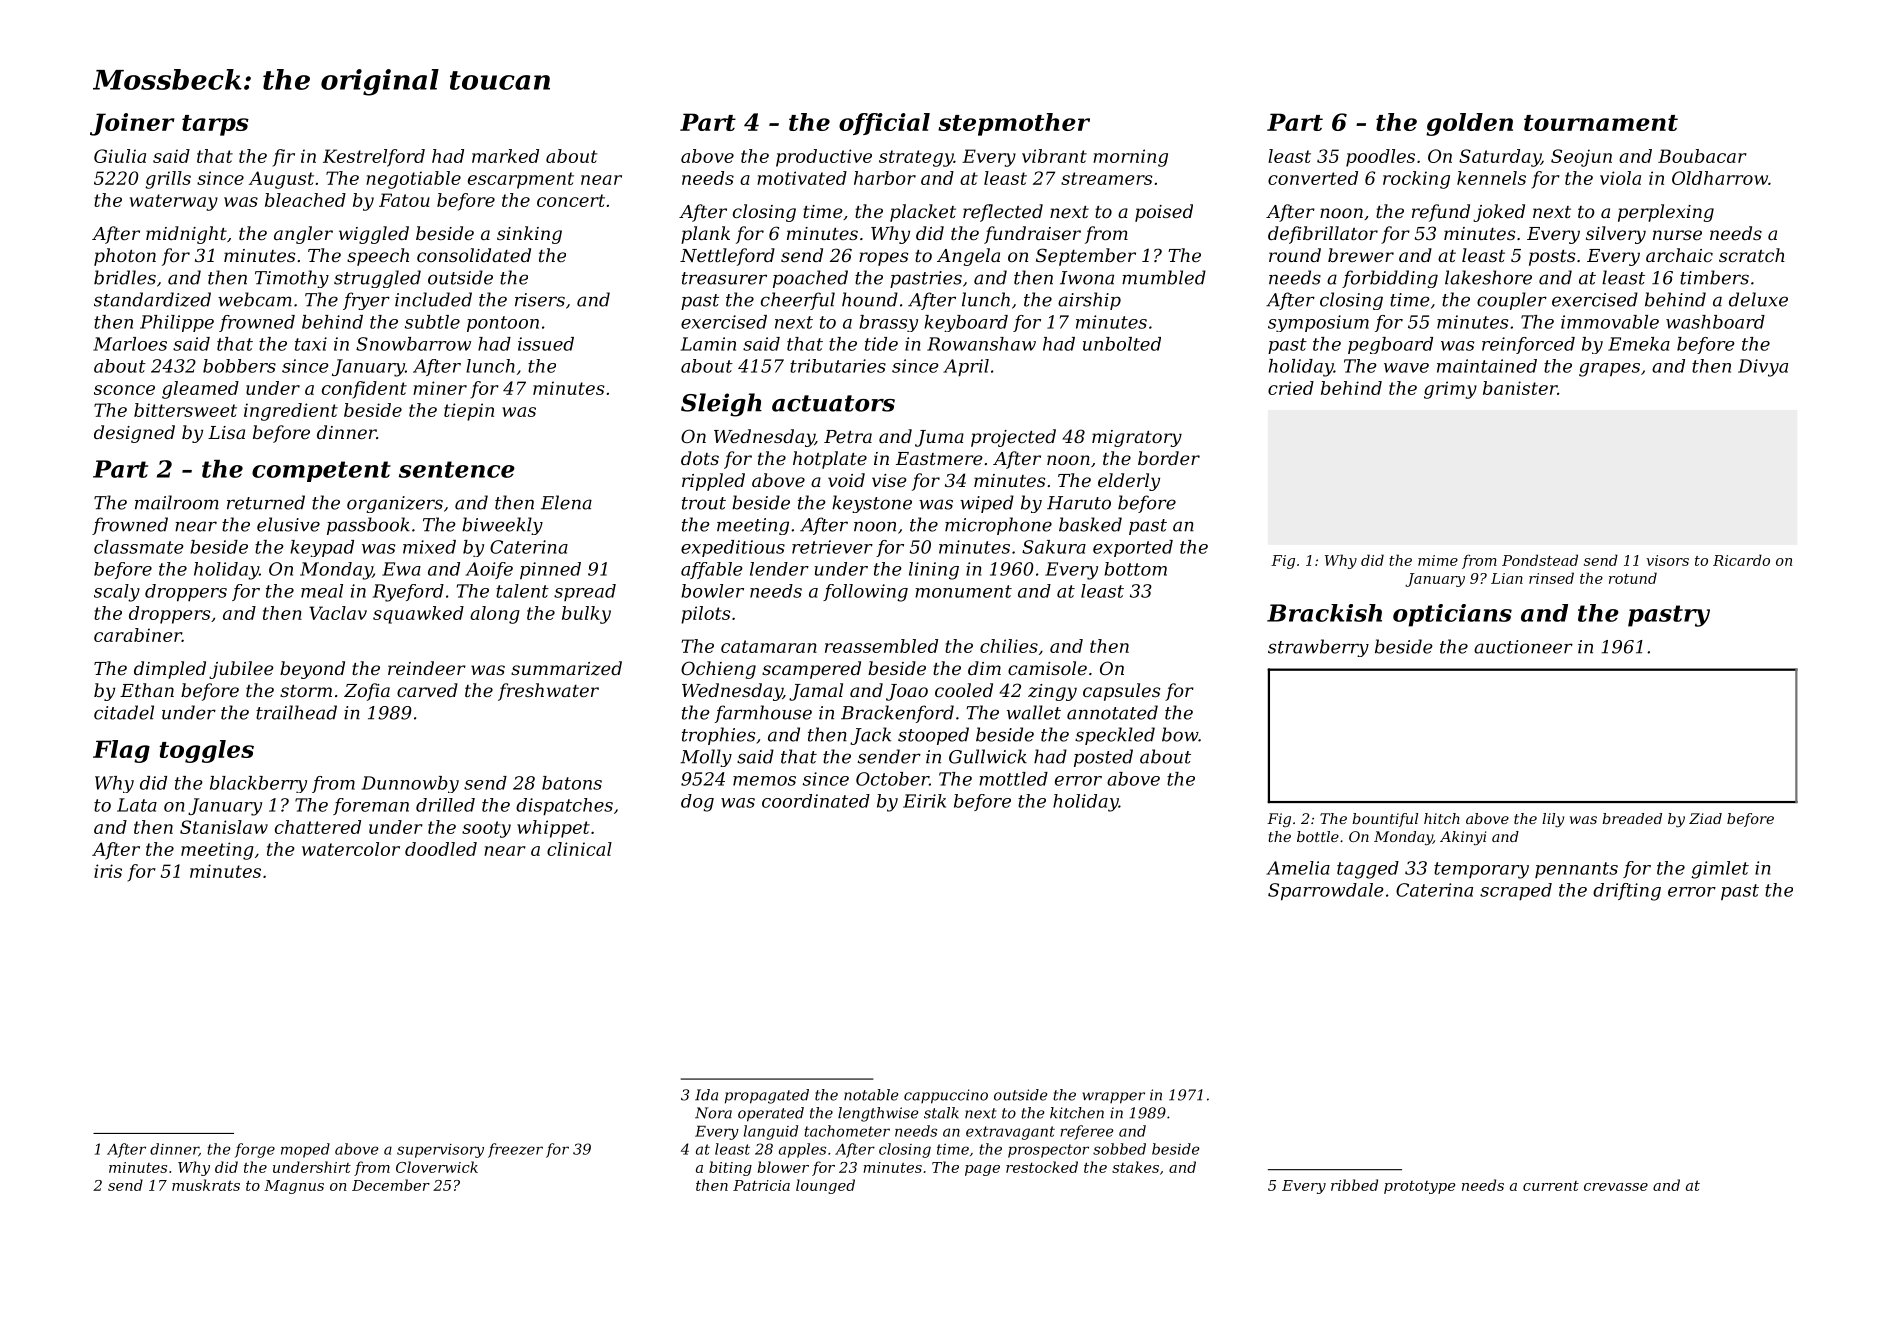 The width and height of the document is (1891, 1337). I want to click on stakes, so click(1135, 1167).
